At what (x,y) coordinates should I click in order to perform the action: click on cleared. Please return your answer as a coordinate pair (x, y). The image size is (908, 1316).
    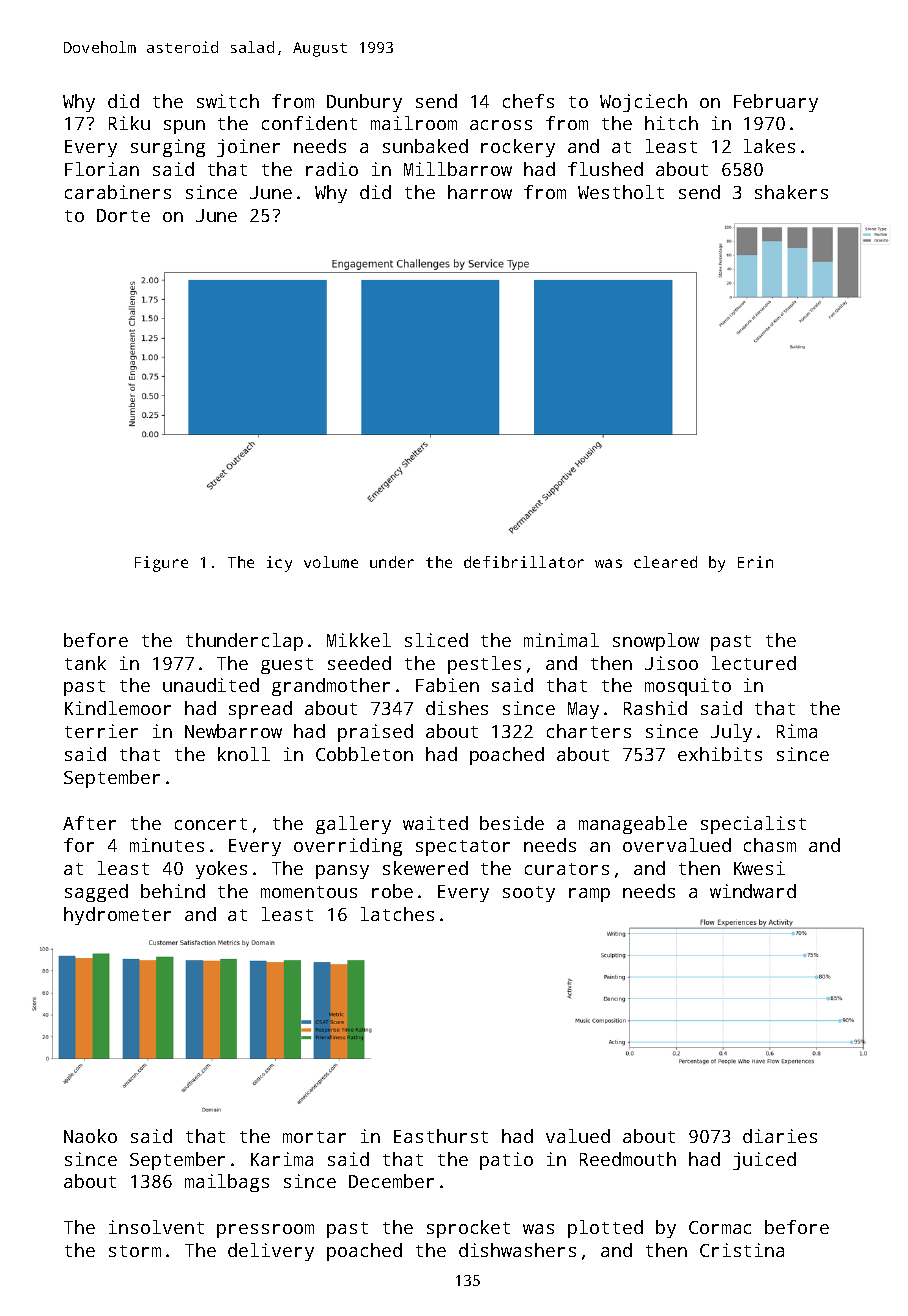
    Looking at the image, I should click on (665, 562).
